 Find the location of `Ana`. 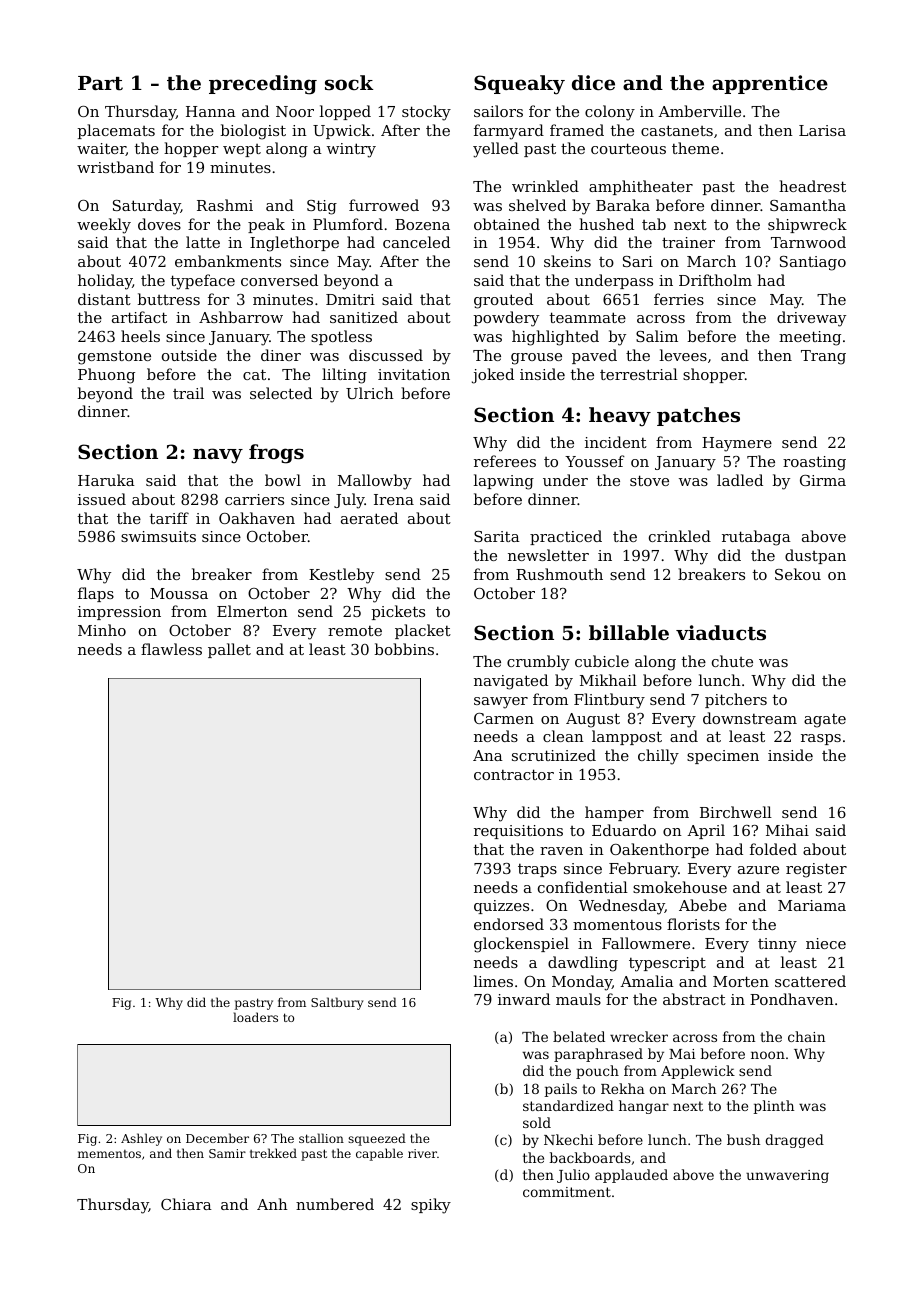

Ana is located at coordinates (488, 755).
